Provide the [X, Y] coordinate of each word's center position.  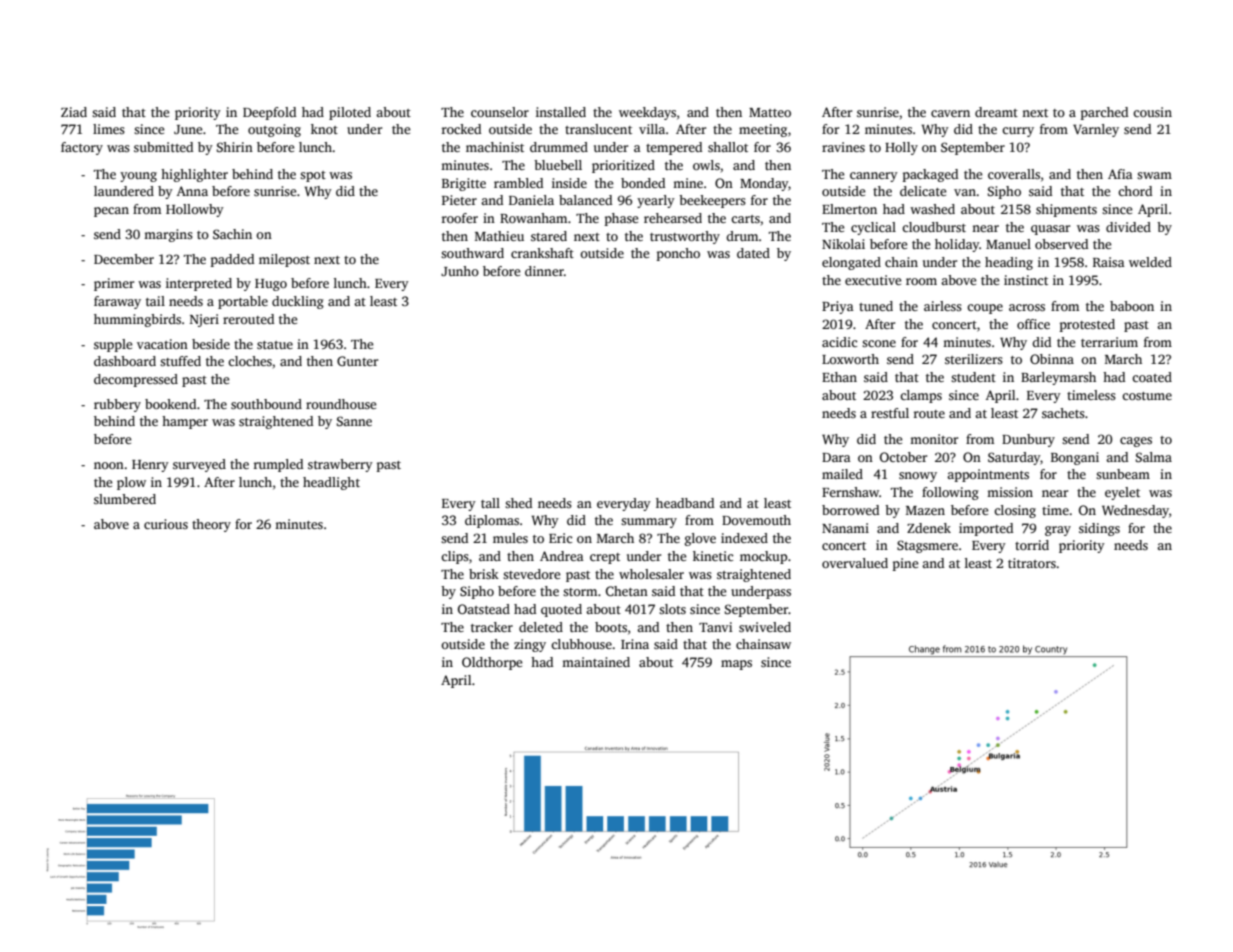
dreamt [996, 112]
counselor [500, 112]
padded [232, 260]
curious [166, 524]
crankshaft [542, 253]
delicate [923, 191]
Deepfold [269, 113]
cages [1136, 442]
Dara [836, 457]
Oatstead [484, 609]
